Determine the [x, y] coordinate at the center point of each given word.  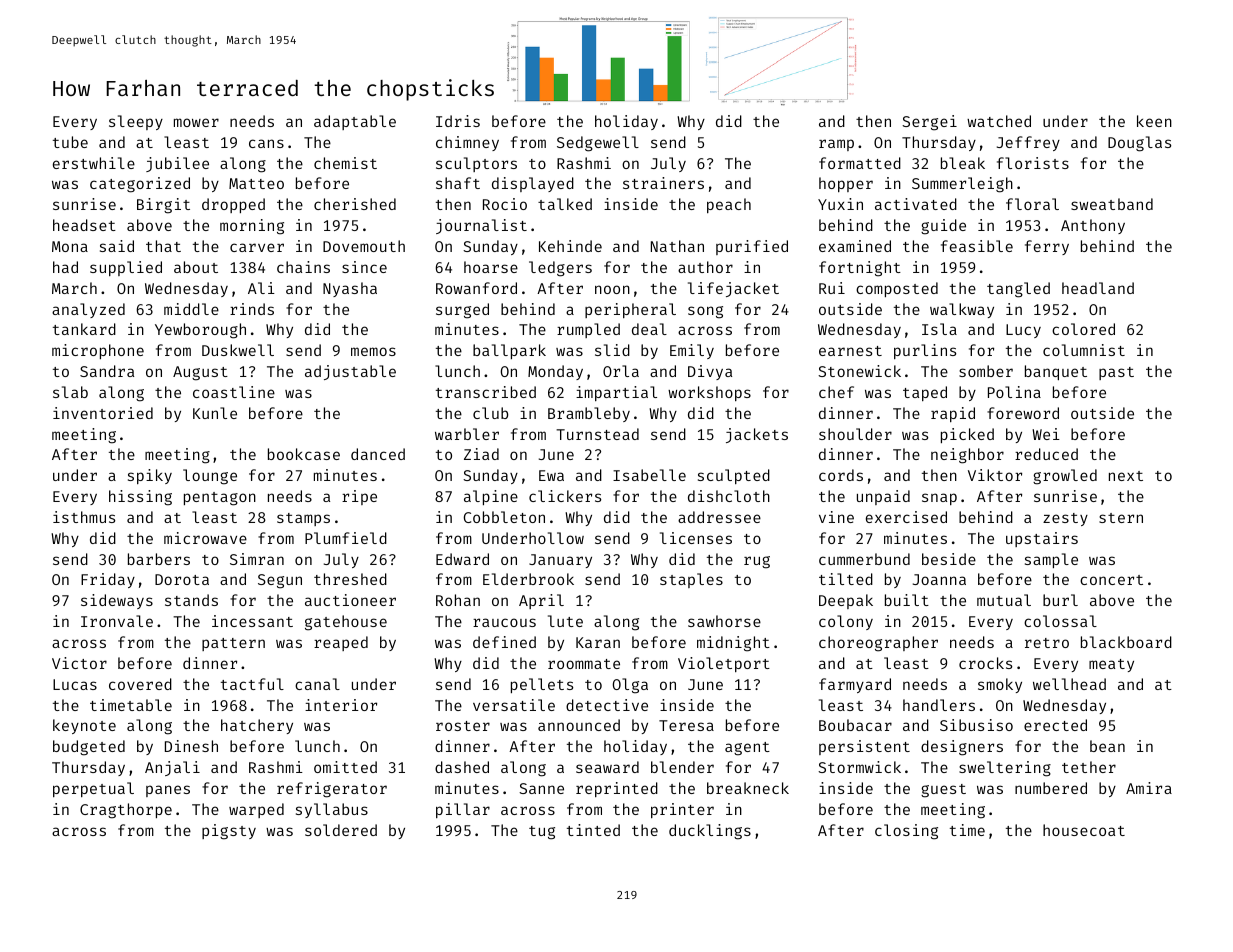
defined [504, 642]
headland [1098, 288]
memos [373, 351]
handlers [939, 705]
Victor [79, 663]
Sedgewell [598, 144]
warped [256, 810]
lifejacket [733, 289]
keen [1154, 121]
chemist [345, 163]
